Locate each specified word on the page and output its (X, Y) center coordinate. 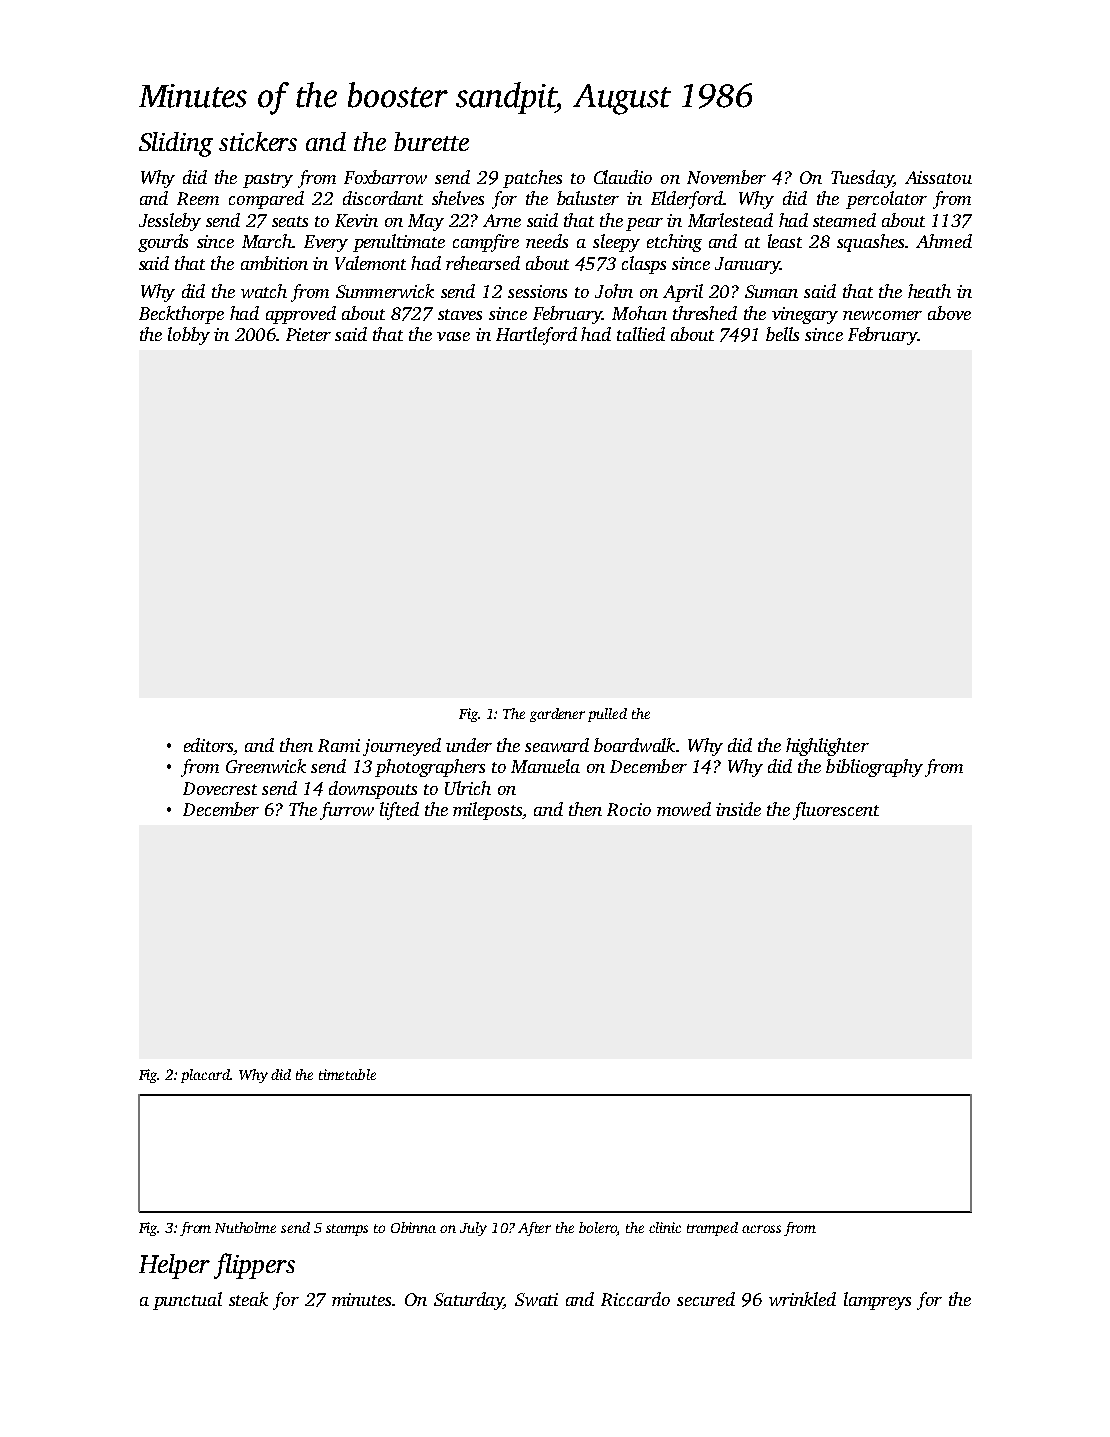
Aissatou (938, 177)
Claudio (623, 177)
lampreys (877, 1301)
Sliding (176, 144)
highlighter (827, 747)
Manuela (545, 766)
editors (208, 745)
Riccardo (635, 1299)
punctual (187, 1301)
